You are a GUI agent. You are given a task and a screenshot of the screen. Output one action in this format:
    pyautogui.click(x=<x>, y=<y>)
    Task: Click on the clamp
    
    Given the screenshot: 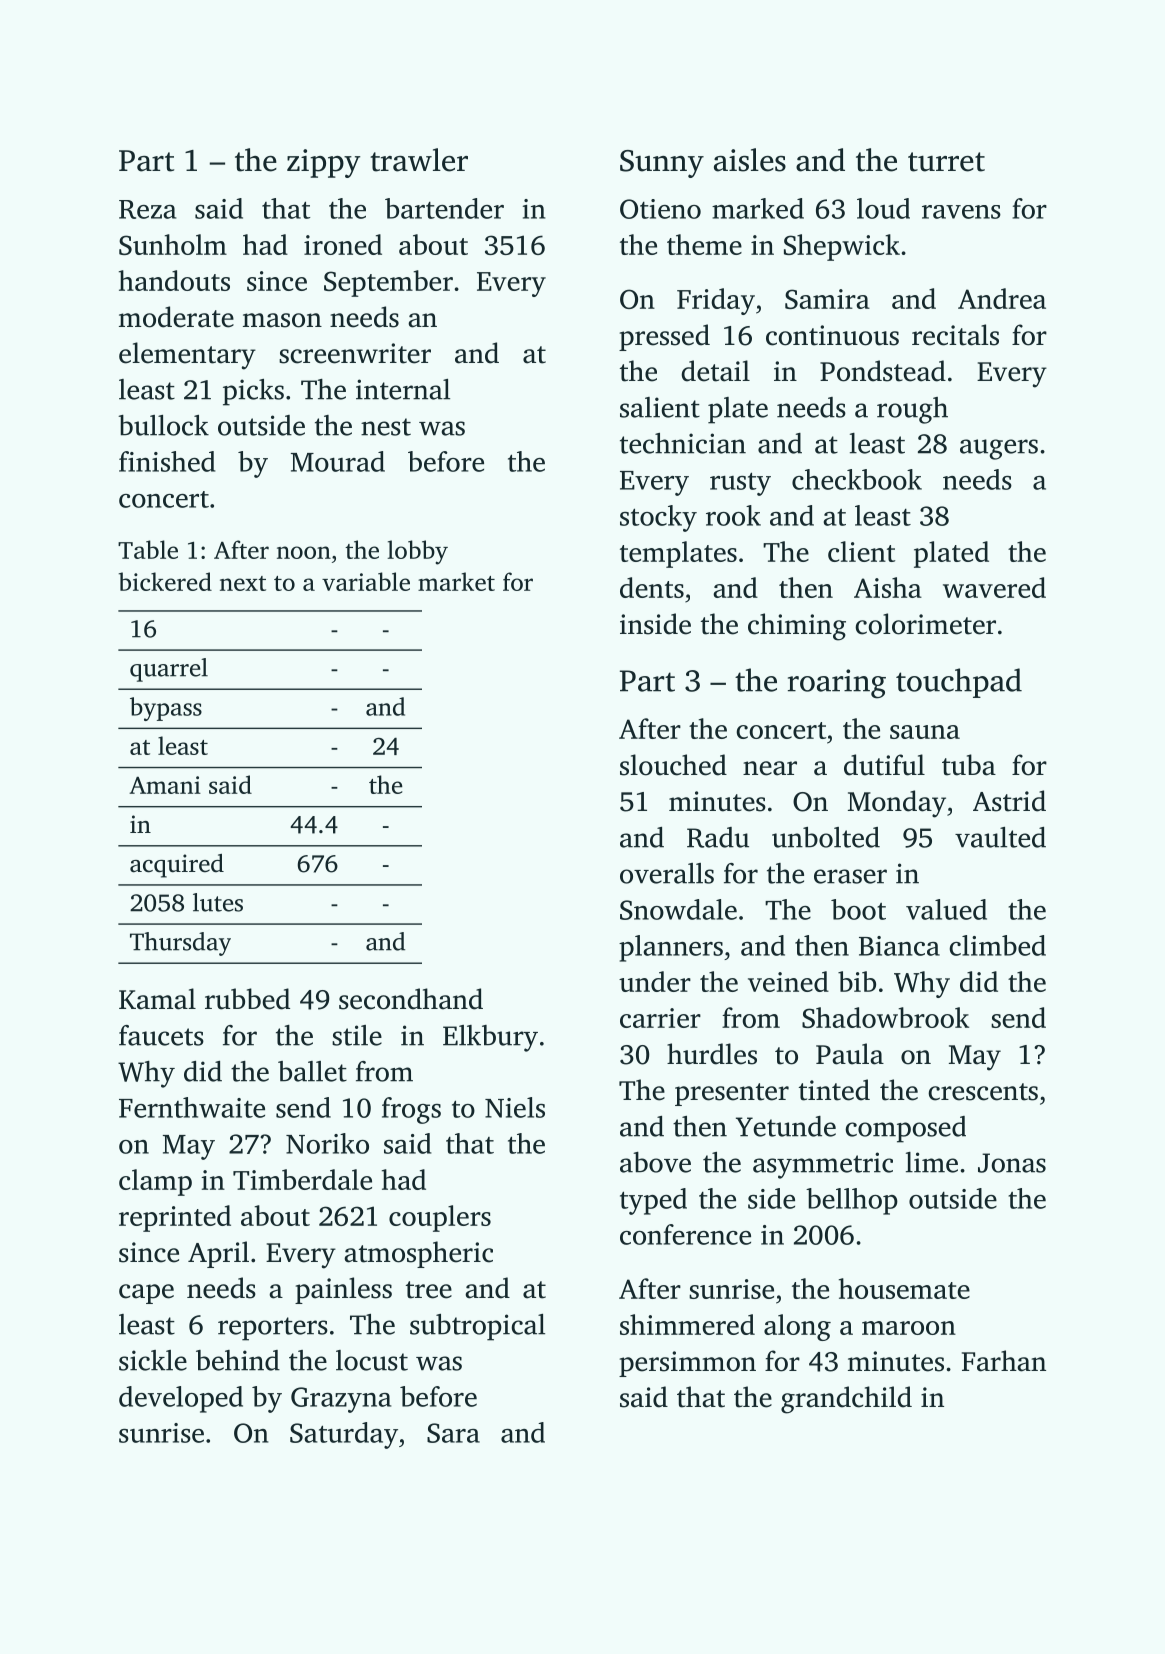 What is the action you would take?
    pyautogui.click(x=155, y=1182)
